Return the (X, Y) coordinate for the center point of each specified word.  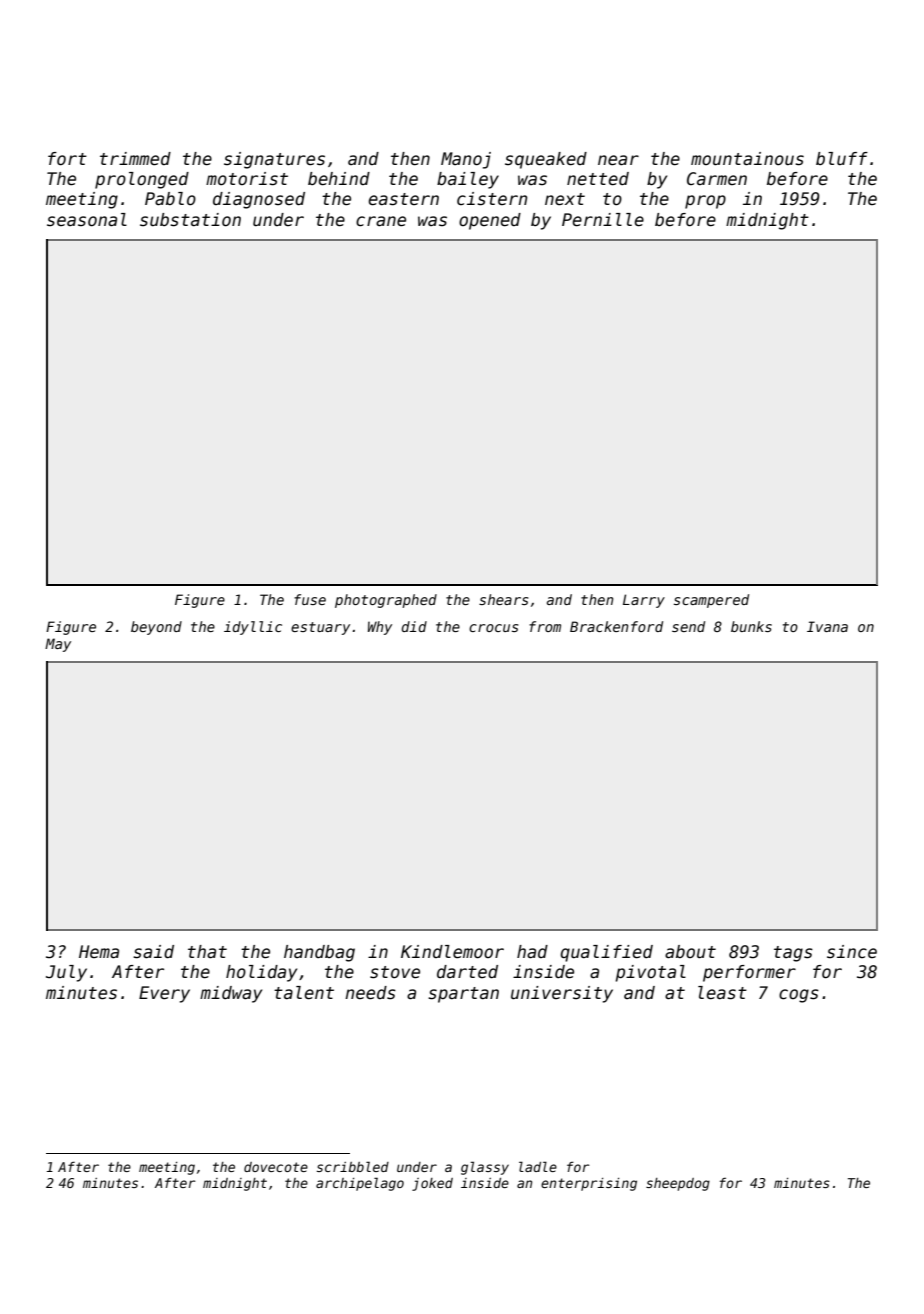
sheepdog (678, 1184)
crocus (493, 628)
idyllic (253, 628)
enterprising (589, 1184)
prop (705, 202)
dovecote (276, 1167)
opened (490, 221)
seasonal (87, 220)
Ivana (827, 626)
